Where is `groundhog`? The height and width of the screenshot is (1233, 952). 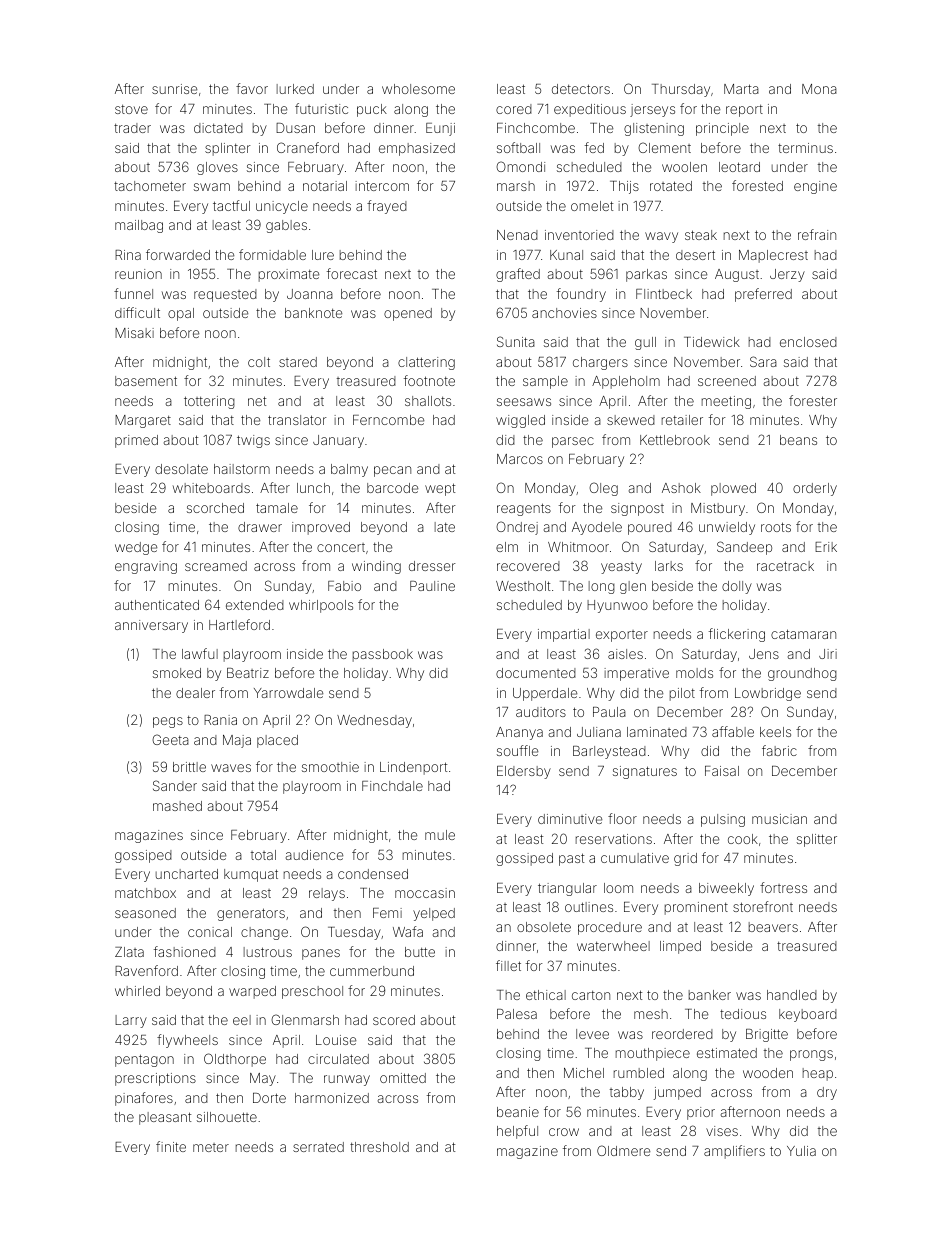 groundhog is located at coordinates (802, 674).
